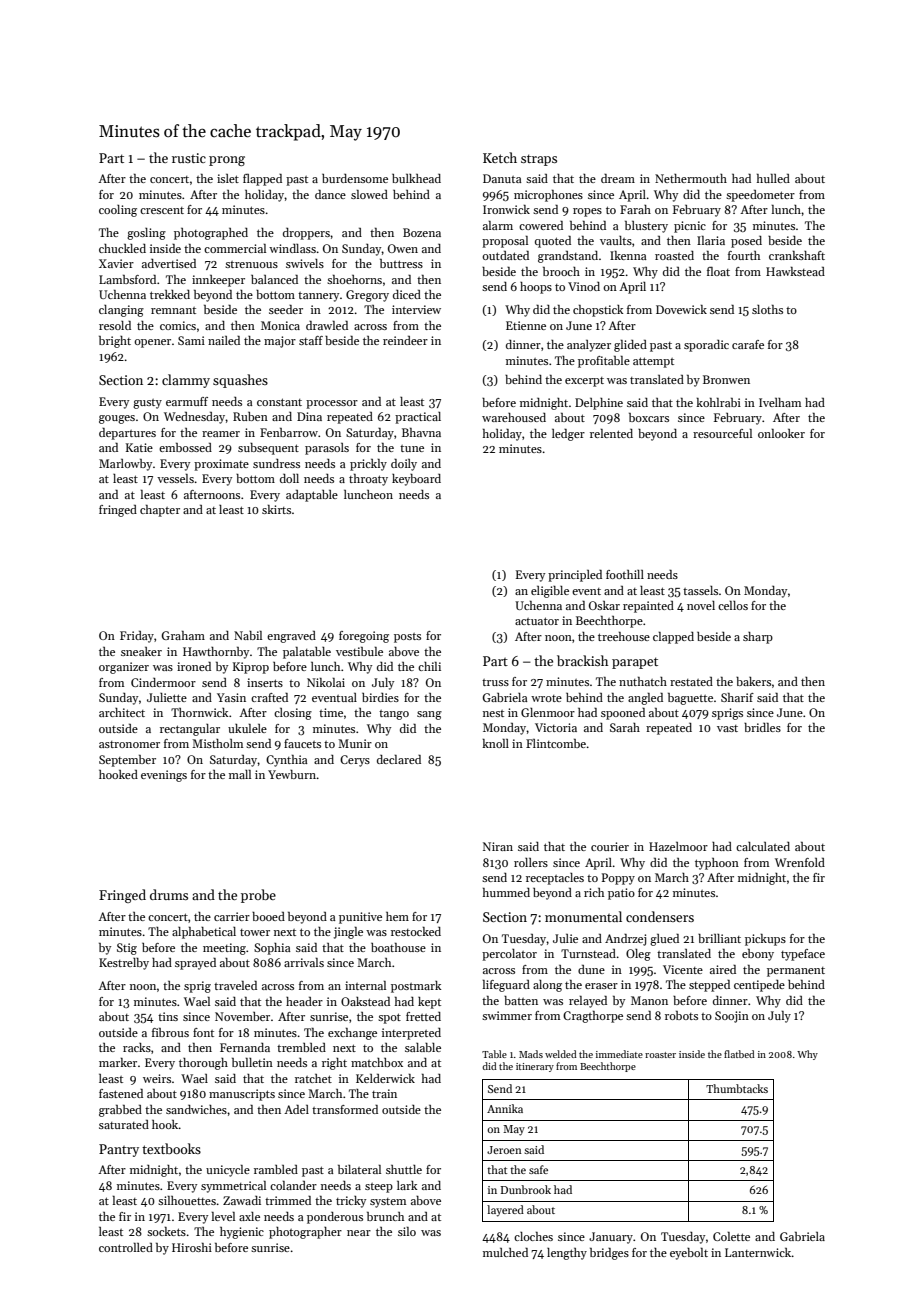 The height and width of the screenshot is (1308, 924). Describe the element at coordinates (416, 480) in the screenshot. I see `keyboard` at that location.
